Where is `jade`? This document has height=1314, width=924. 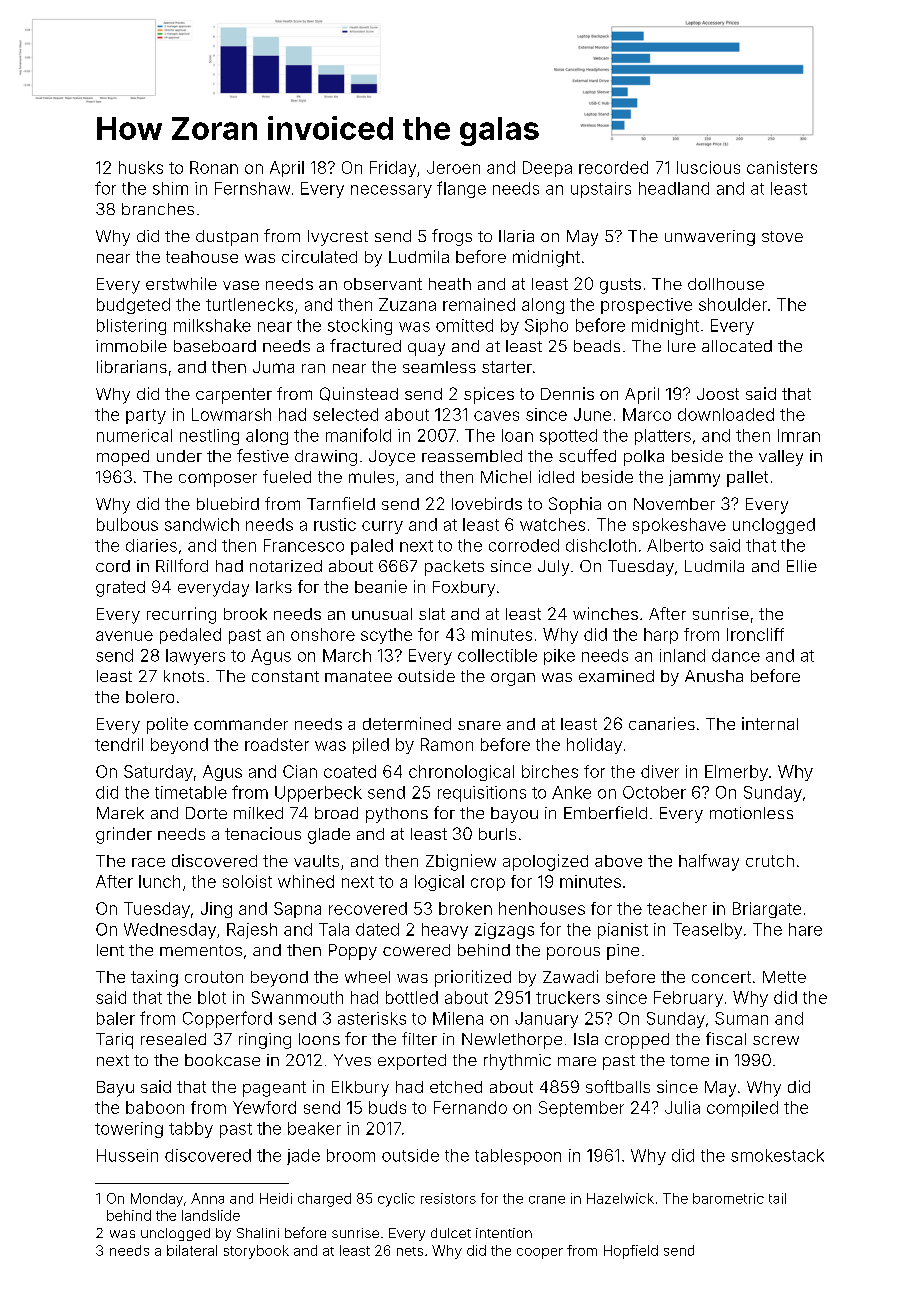 jade is located at coordinates (303, 1157).
